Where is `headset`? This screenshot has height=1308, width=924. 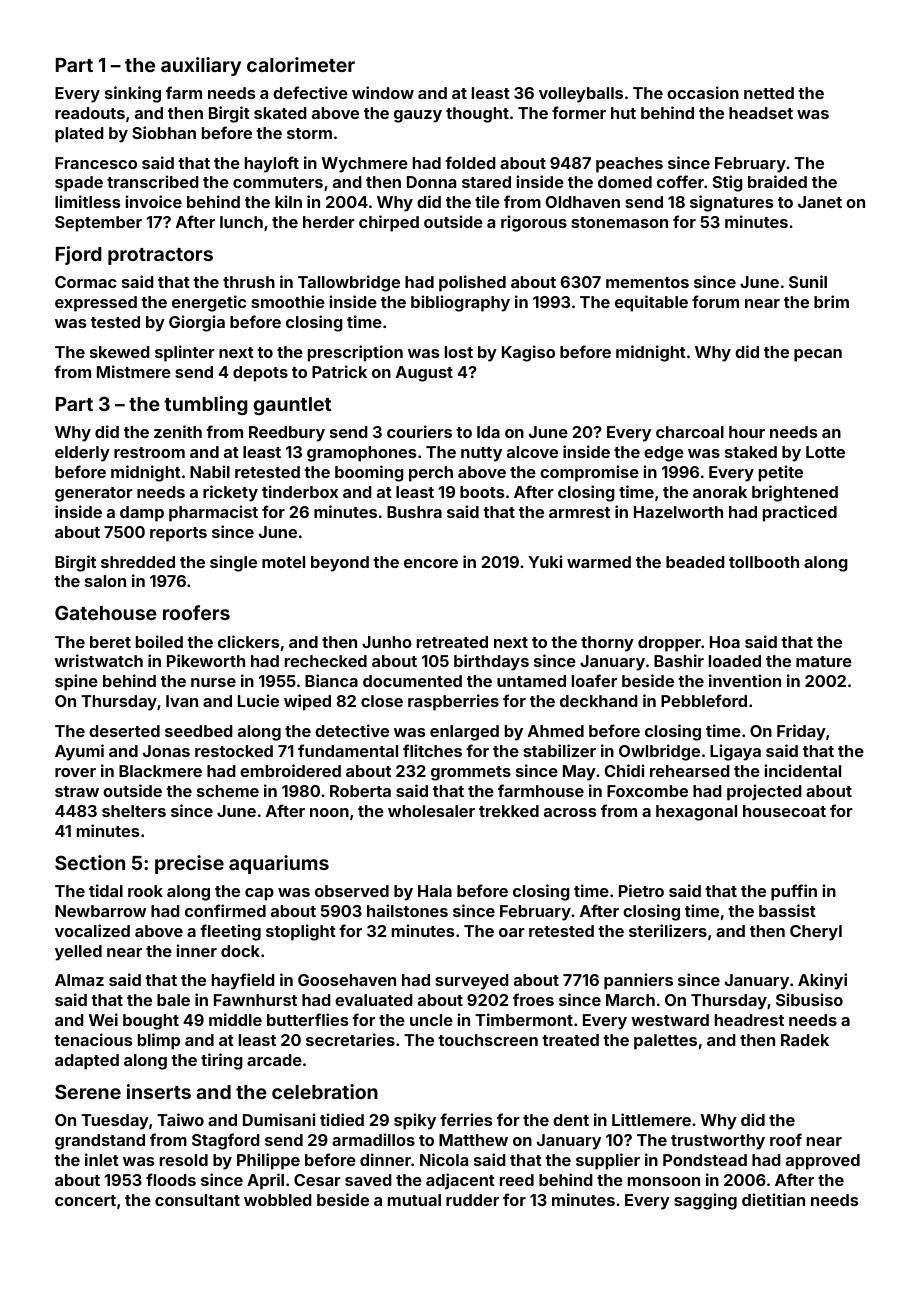 headset is located at coordinates (761, 113).
